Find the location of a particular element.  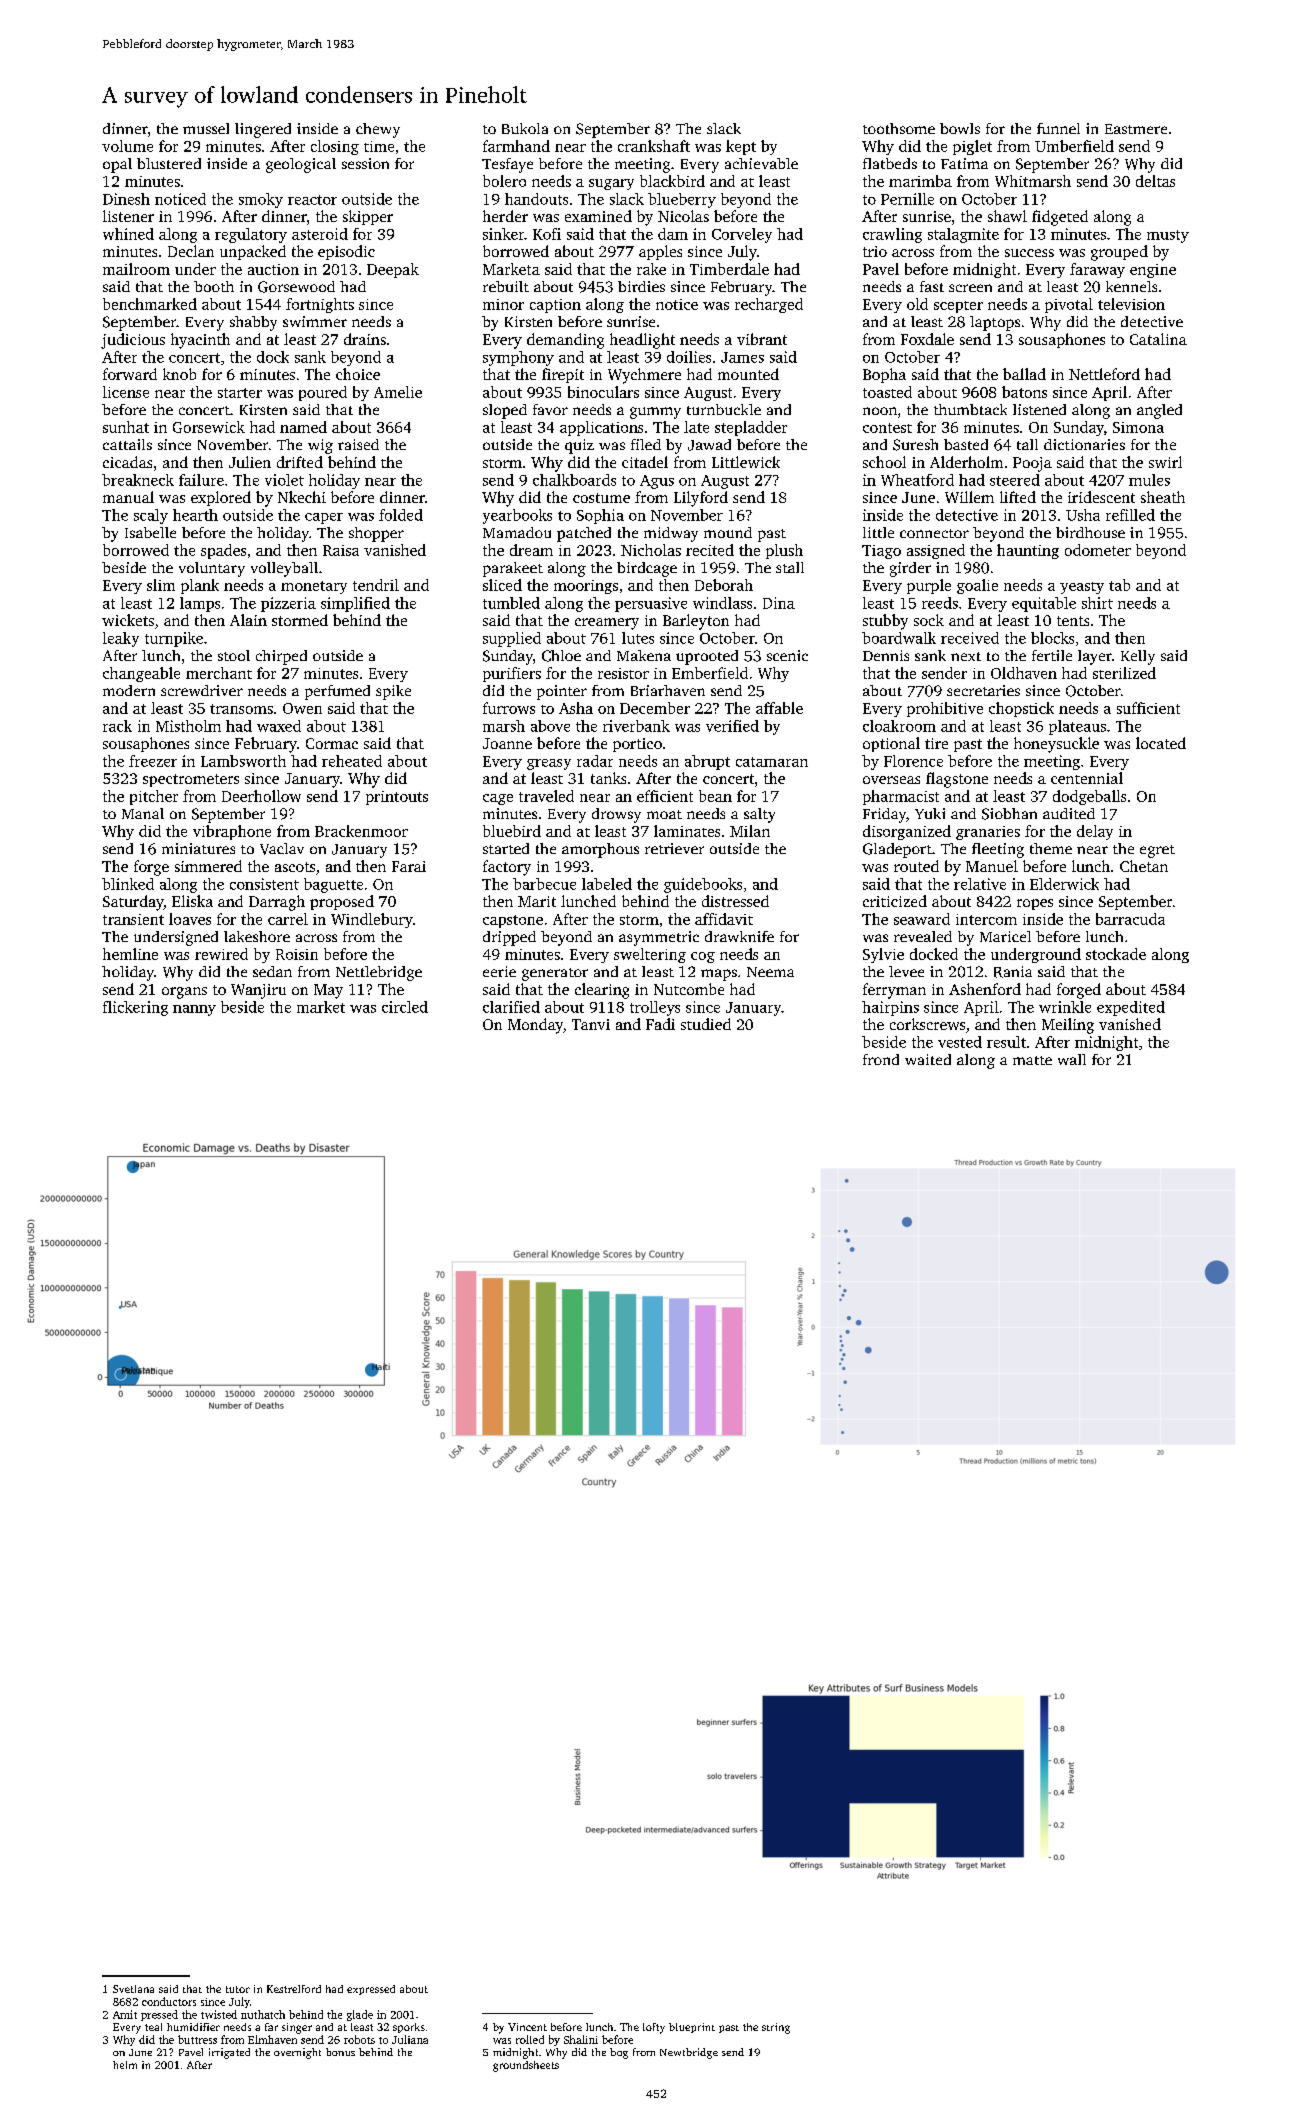

simplified is located at coordinates (355, 604).
